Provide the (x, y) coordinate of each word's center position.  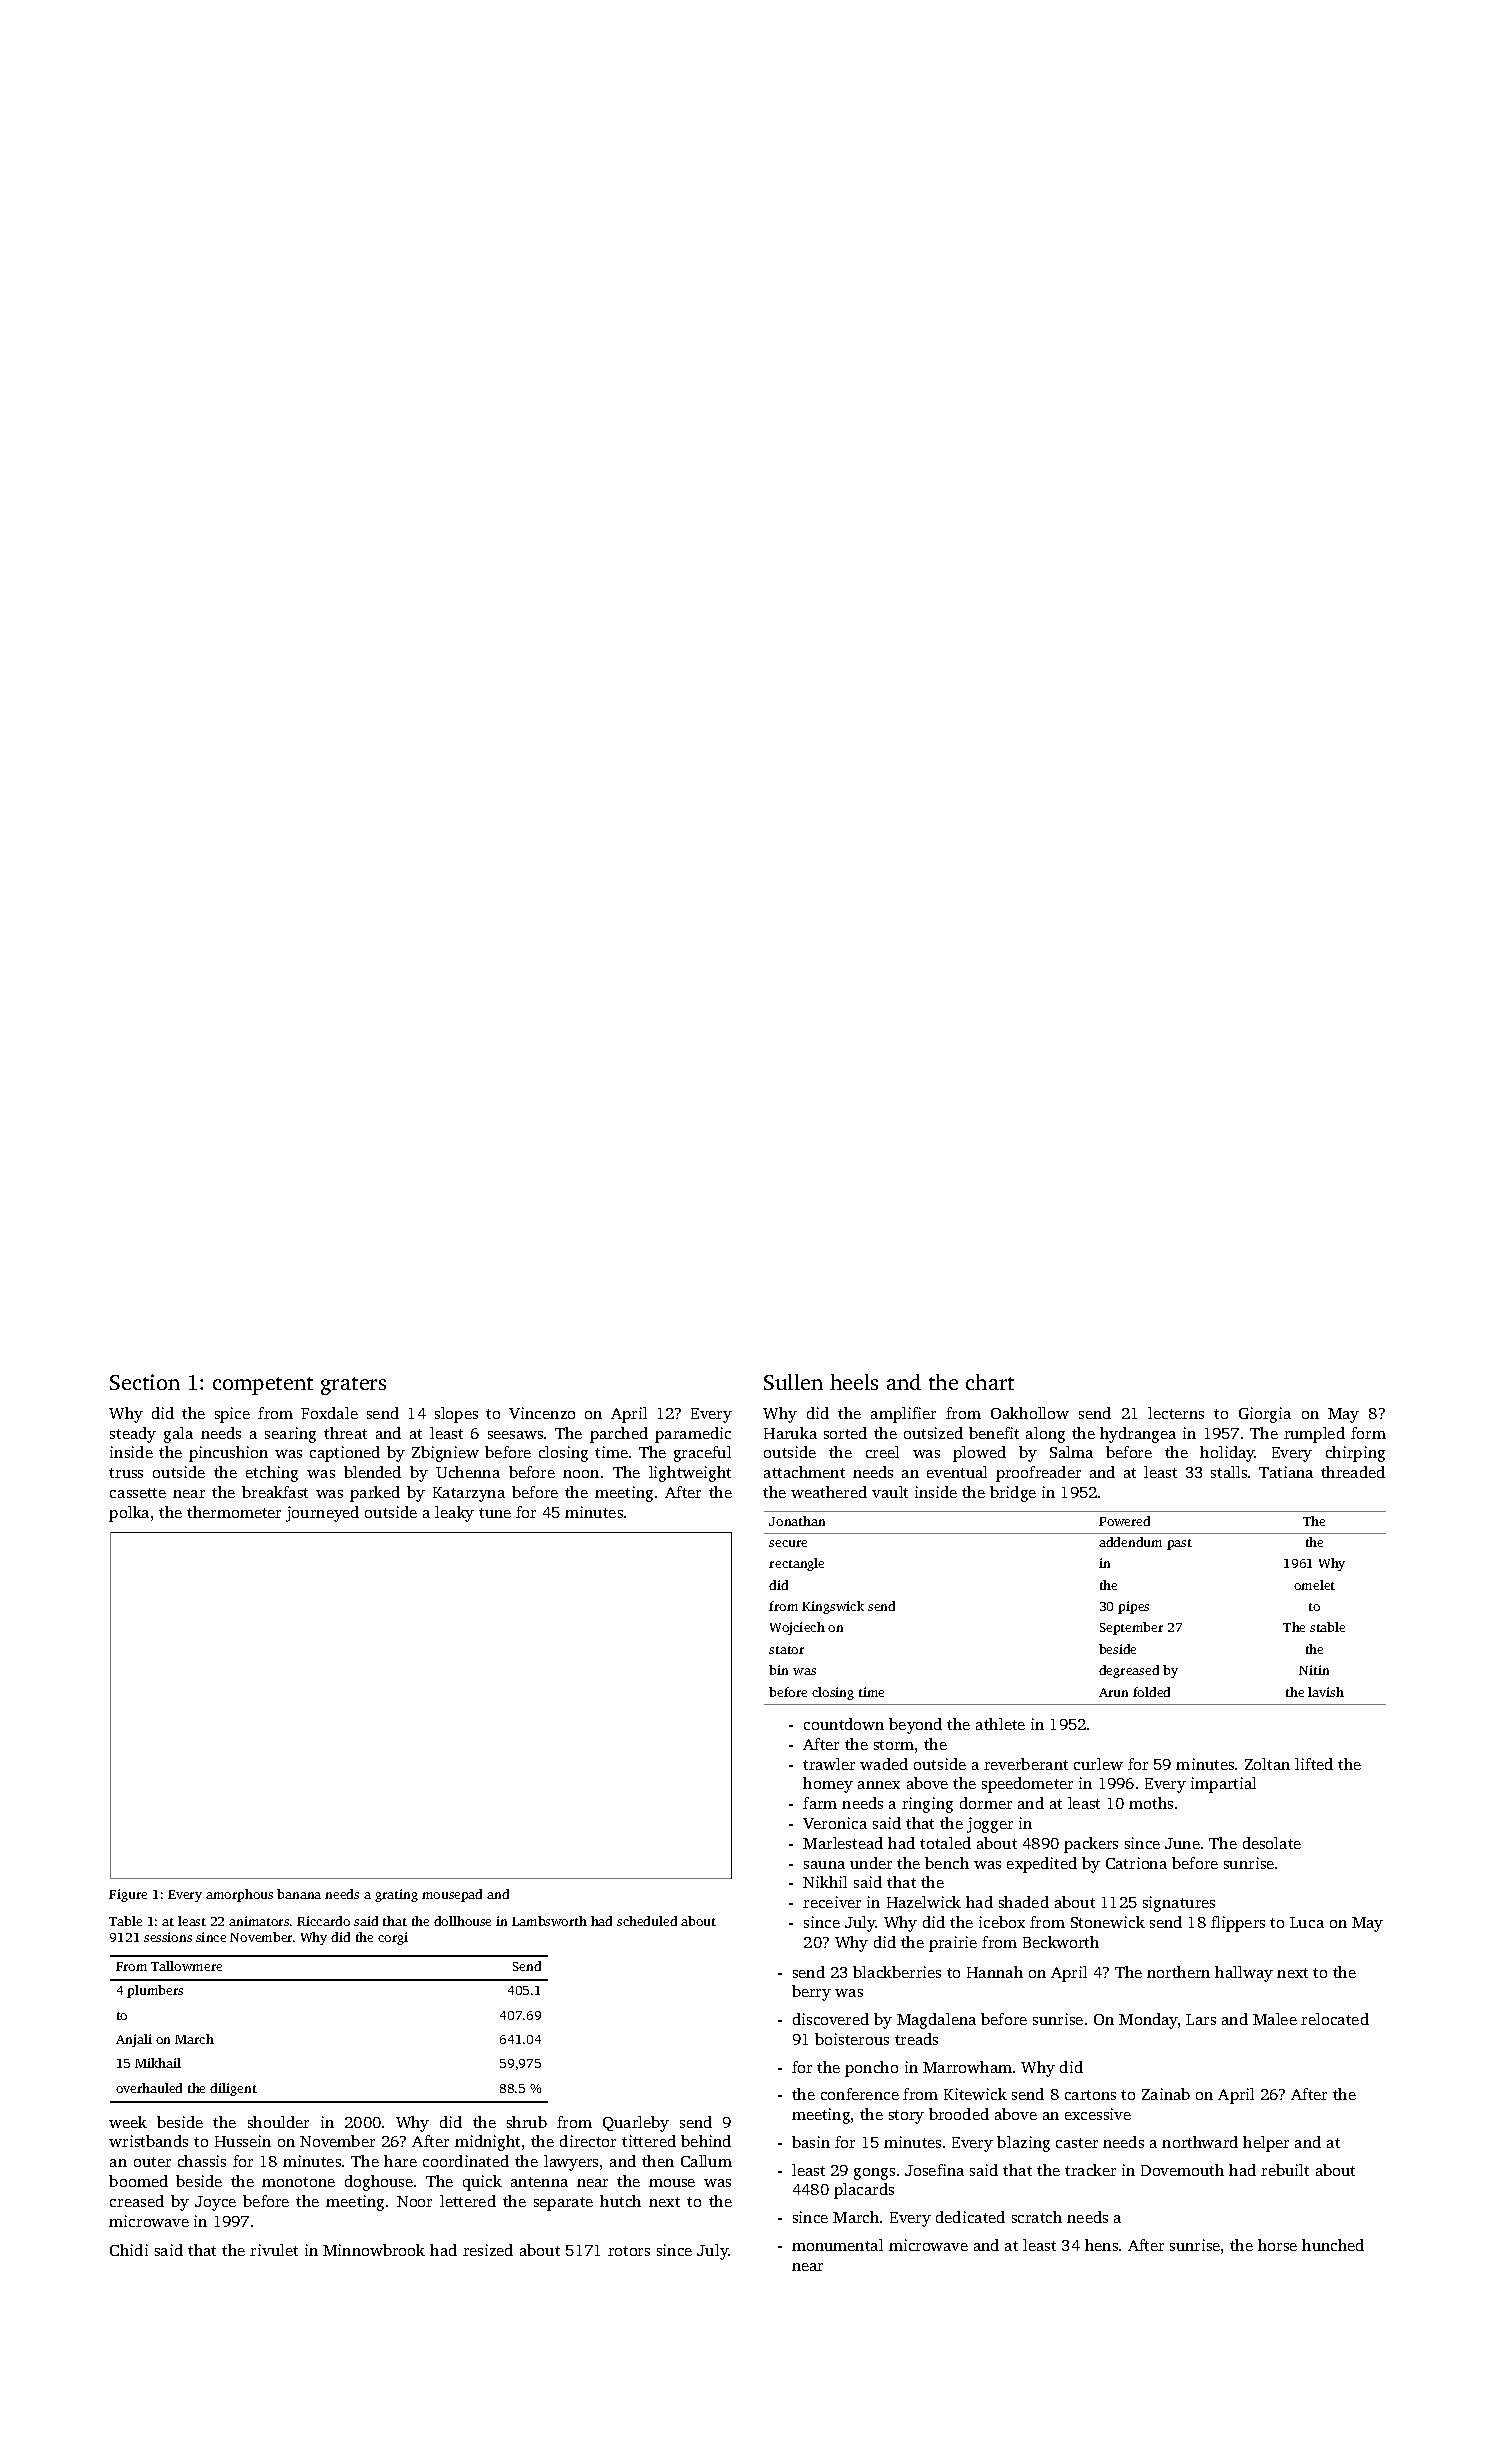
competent (263, 1386)
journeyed (322, 1514)
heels (854, 1382)
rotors (629, 2251)
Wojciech (797, 1628)
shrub (527, 2122)
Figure (128, 1895)
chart (990, 1382)
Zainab (1166, 2094)
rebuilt (1285, 2170)
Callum (706, 2161)
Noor (414, 2201)
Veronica (835, 1823)
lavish (1326, 1692)
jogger (990, 1825)
